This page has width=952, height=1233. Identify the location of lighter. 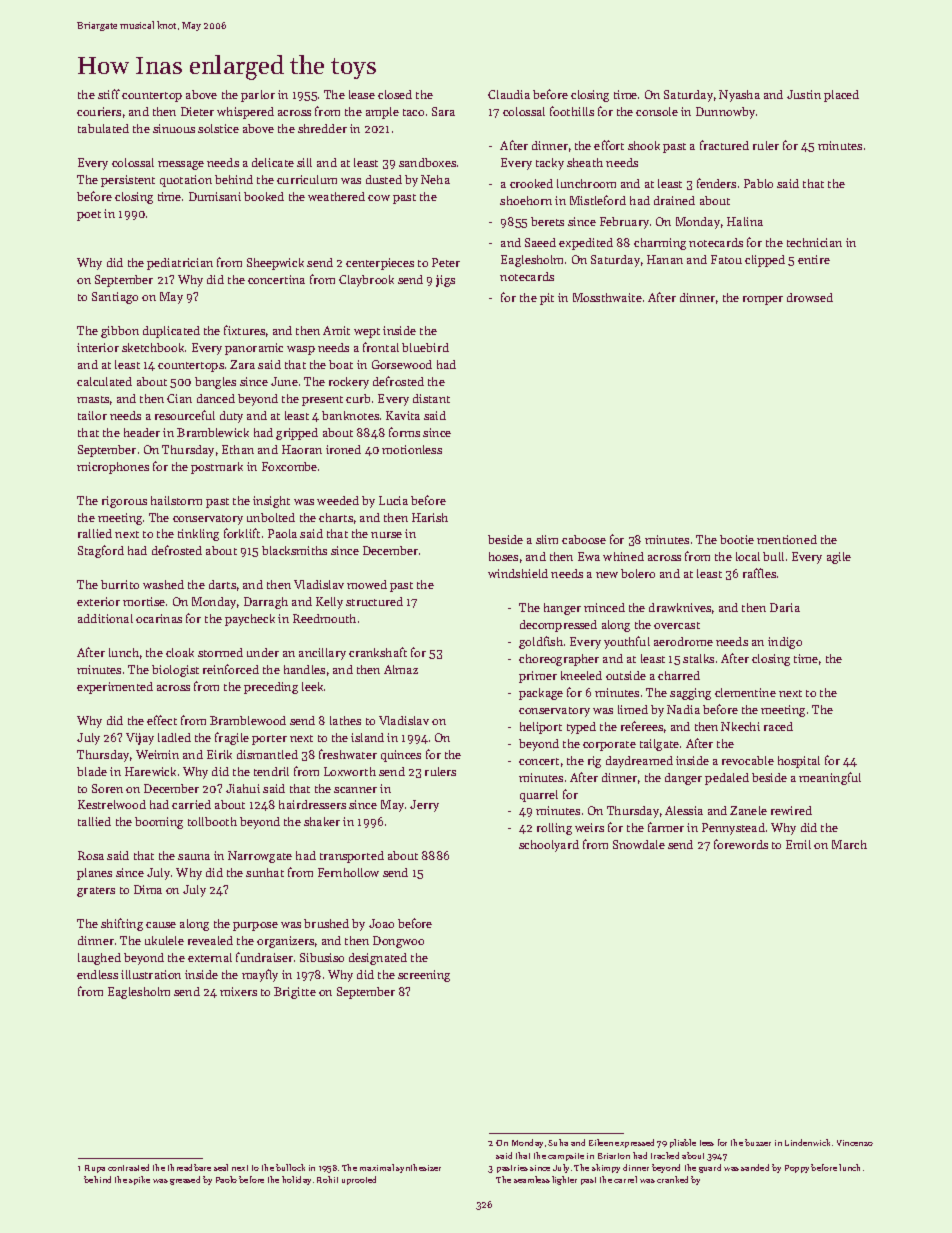
(564, 1180).
